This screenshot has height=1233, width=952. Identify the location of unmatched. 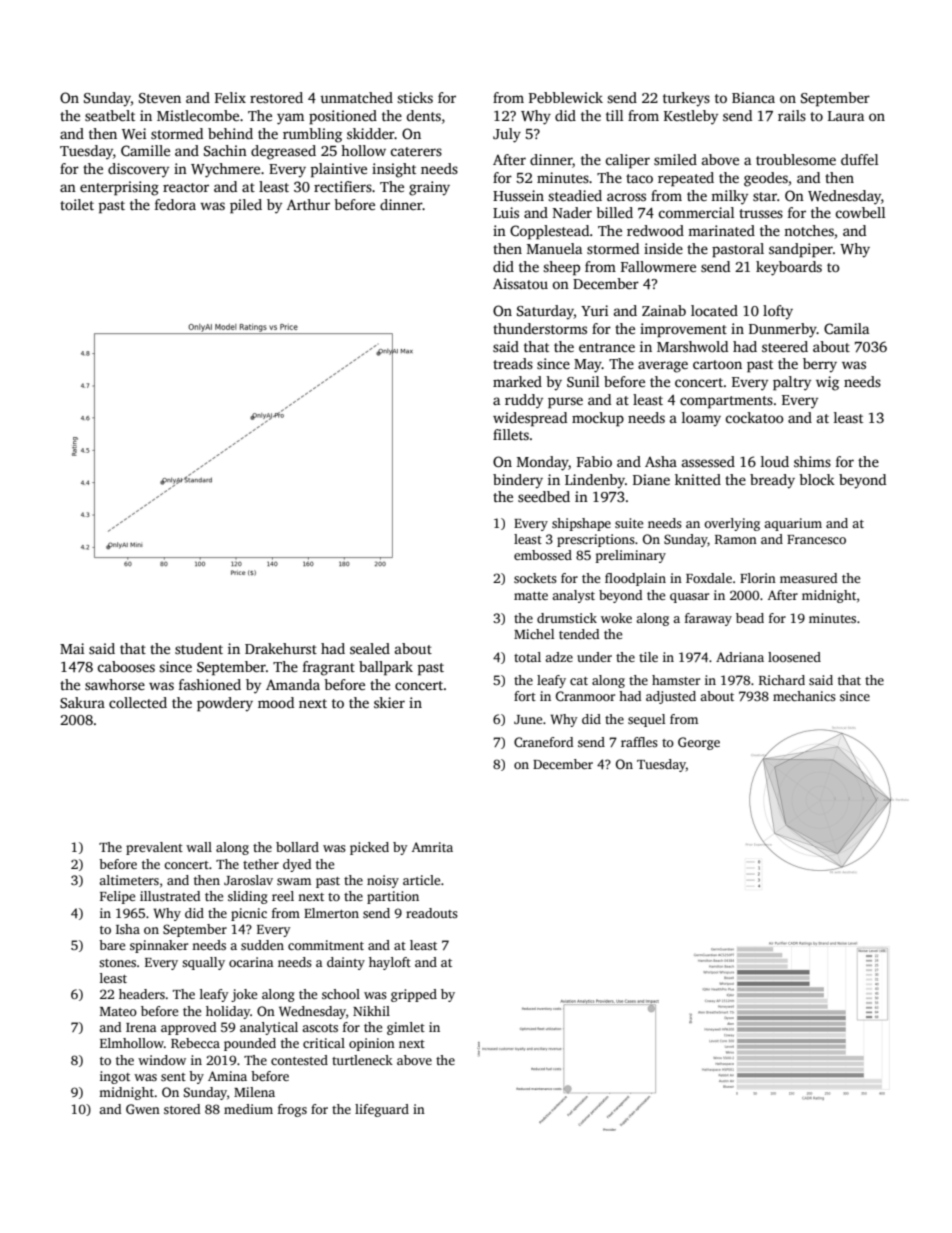
(356, 97).
